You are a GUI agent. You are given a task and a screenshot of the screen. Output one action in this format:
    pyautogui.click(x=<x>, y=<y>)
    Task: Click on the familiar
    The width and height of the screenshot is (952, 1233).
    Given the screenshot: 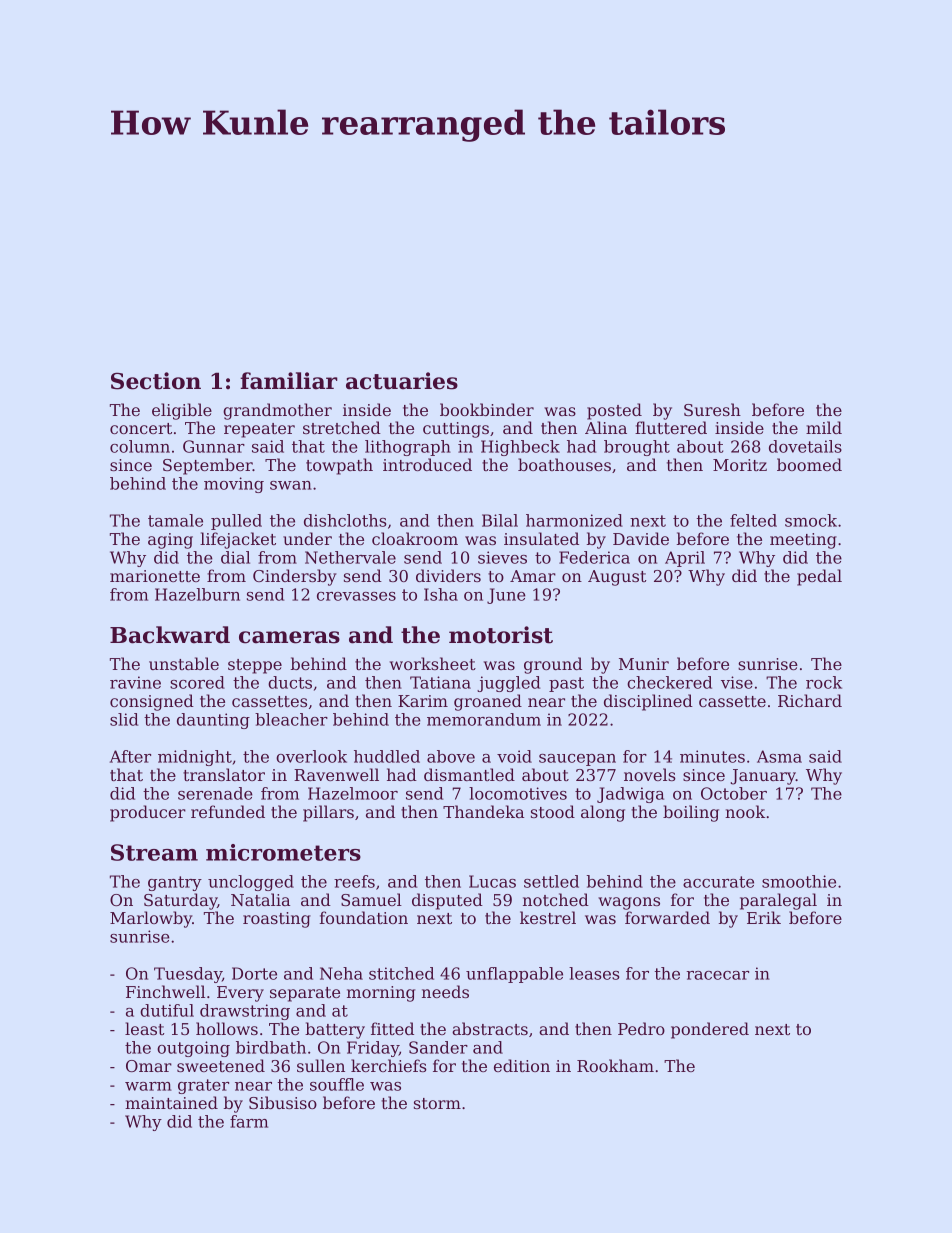 What is the action you would take?
    pyautogui.click(x=289, y=381)
